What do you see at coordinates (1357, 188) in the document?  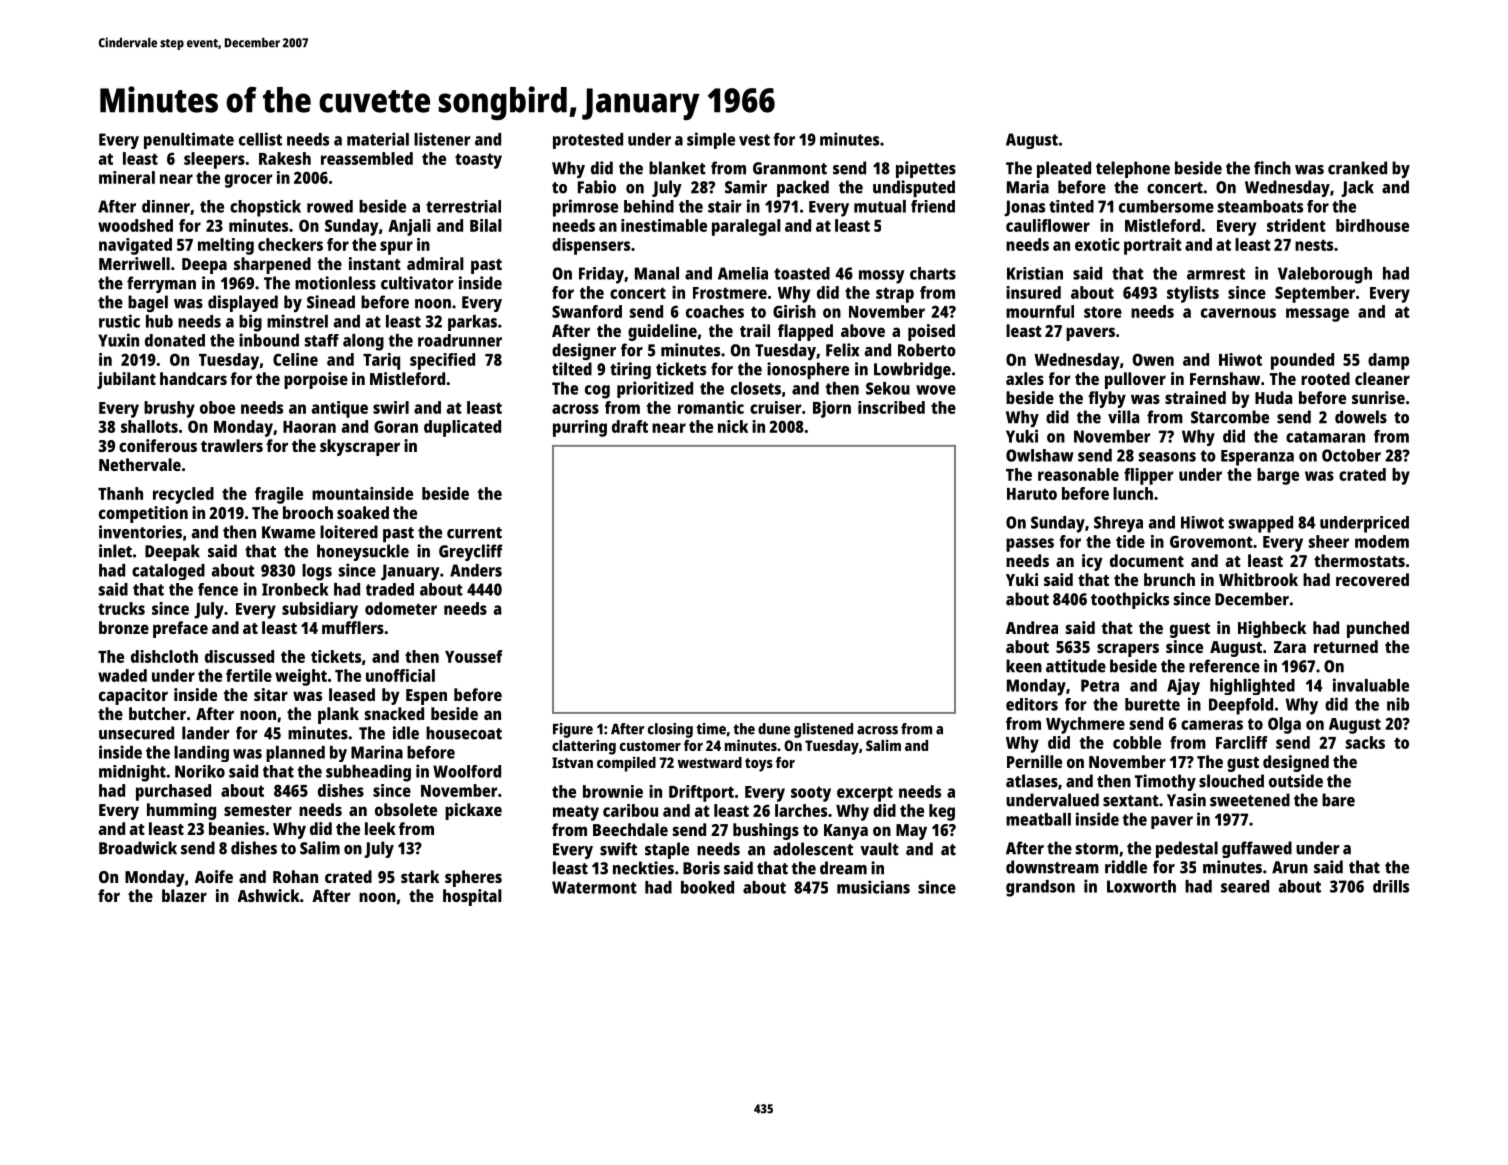 I see `Jack` at bounding box center [1357, 188].
